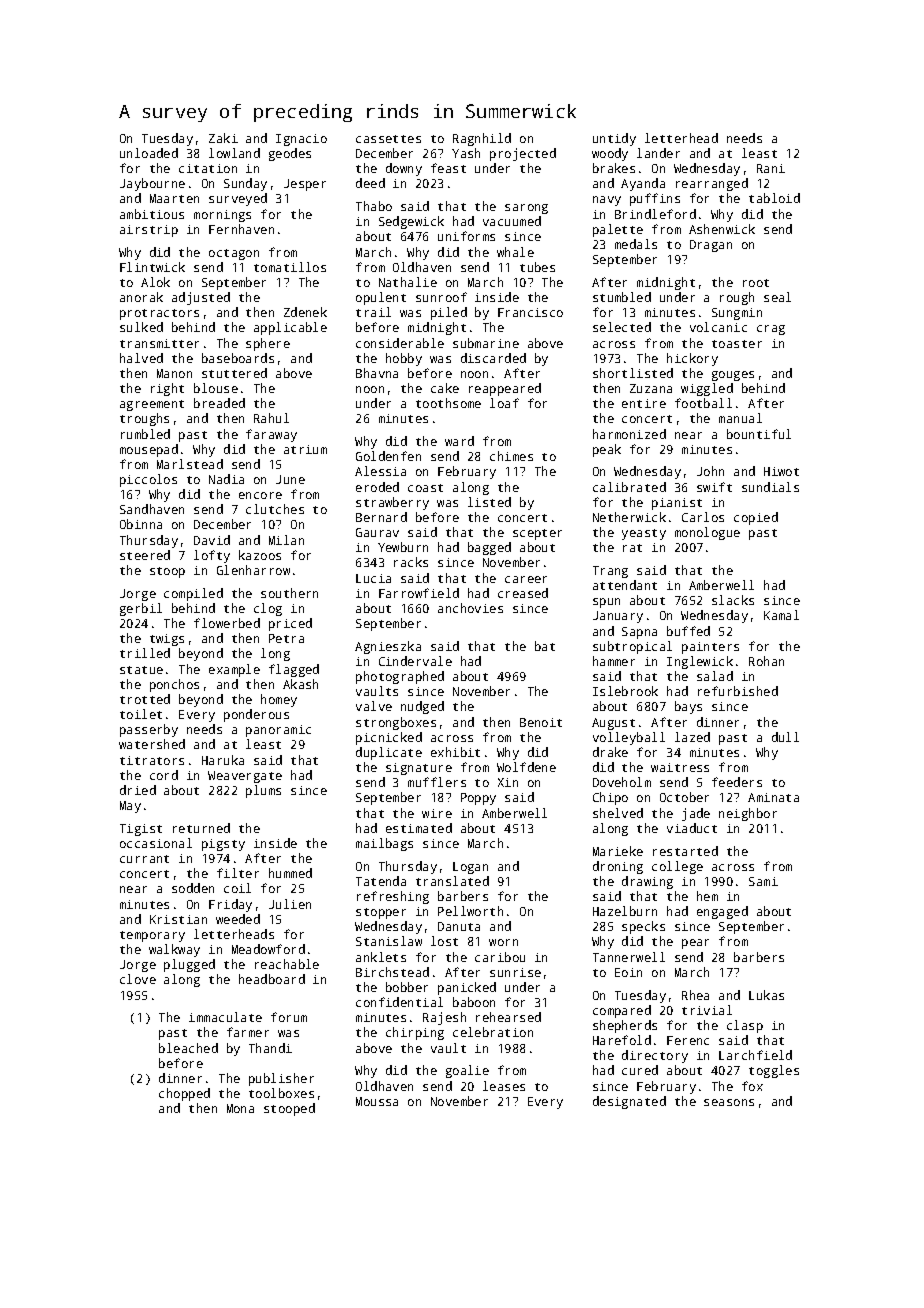 The image size is (924, 1308). What do you see at coordinates (711, 246) in the screenshot?
I see `Dragan` at bounding box center [711, 246].
